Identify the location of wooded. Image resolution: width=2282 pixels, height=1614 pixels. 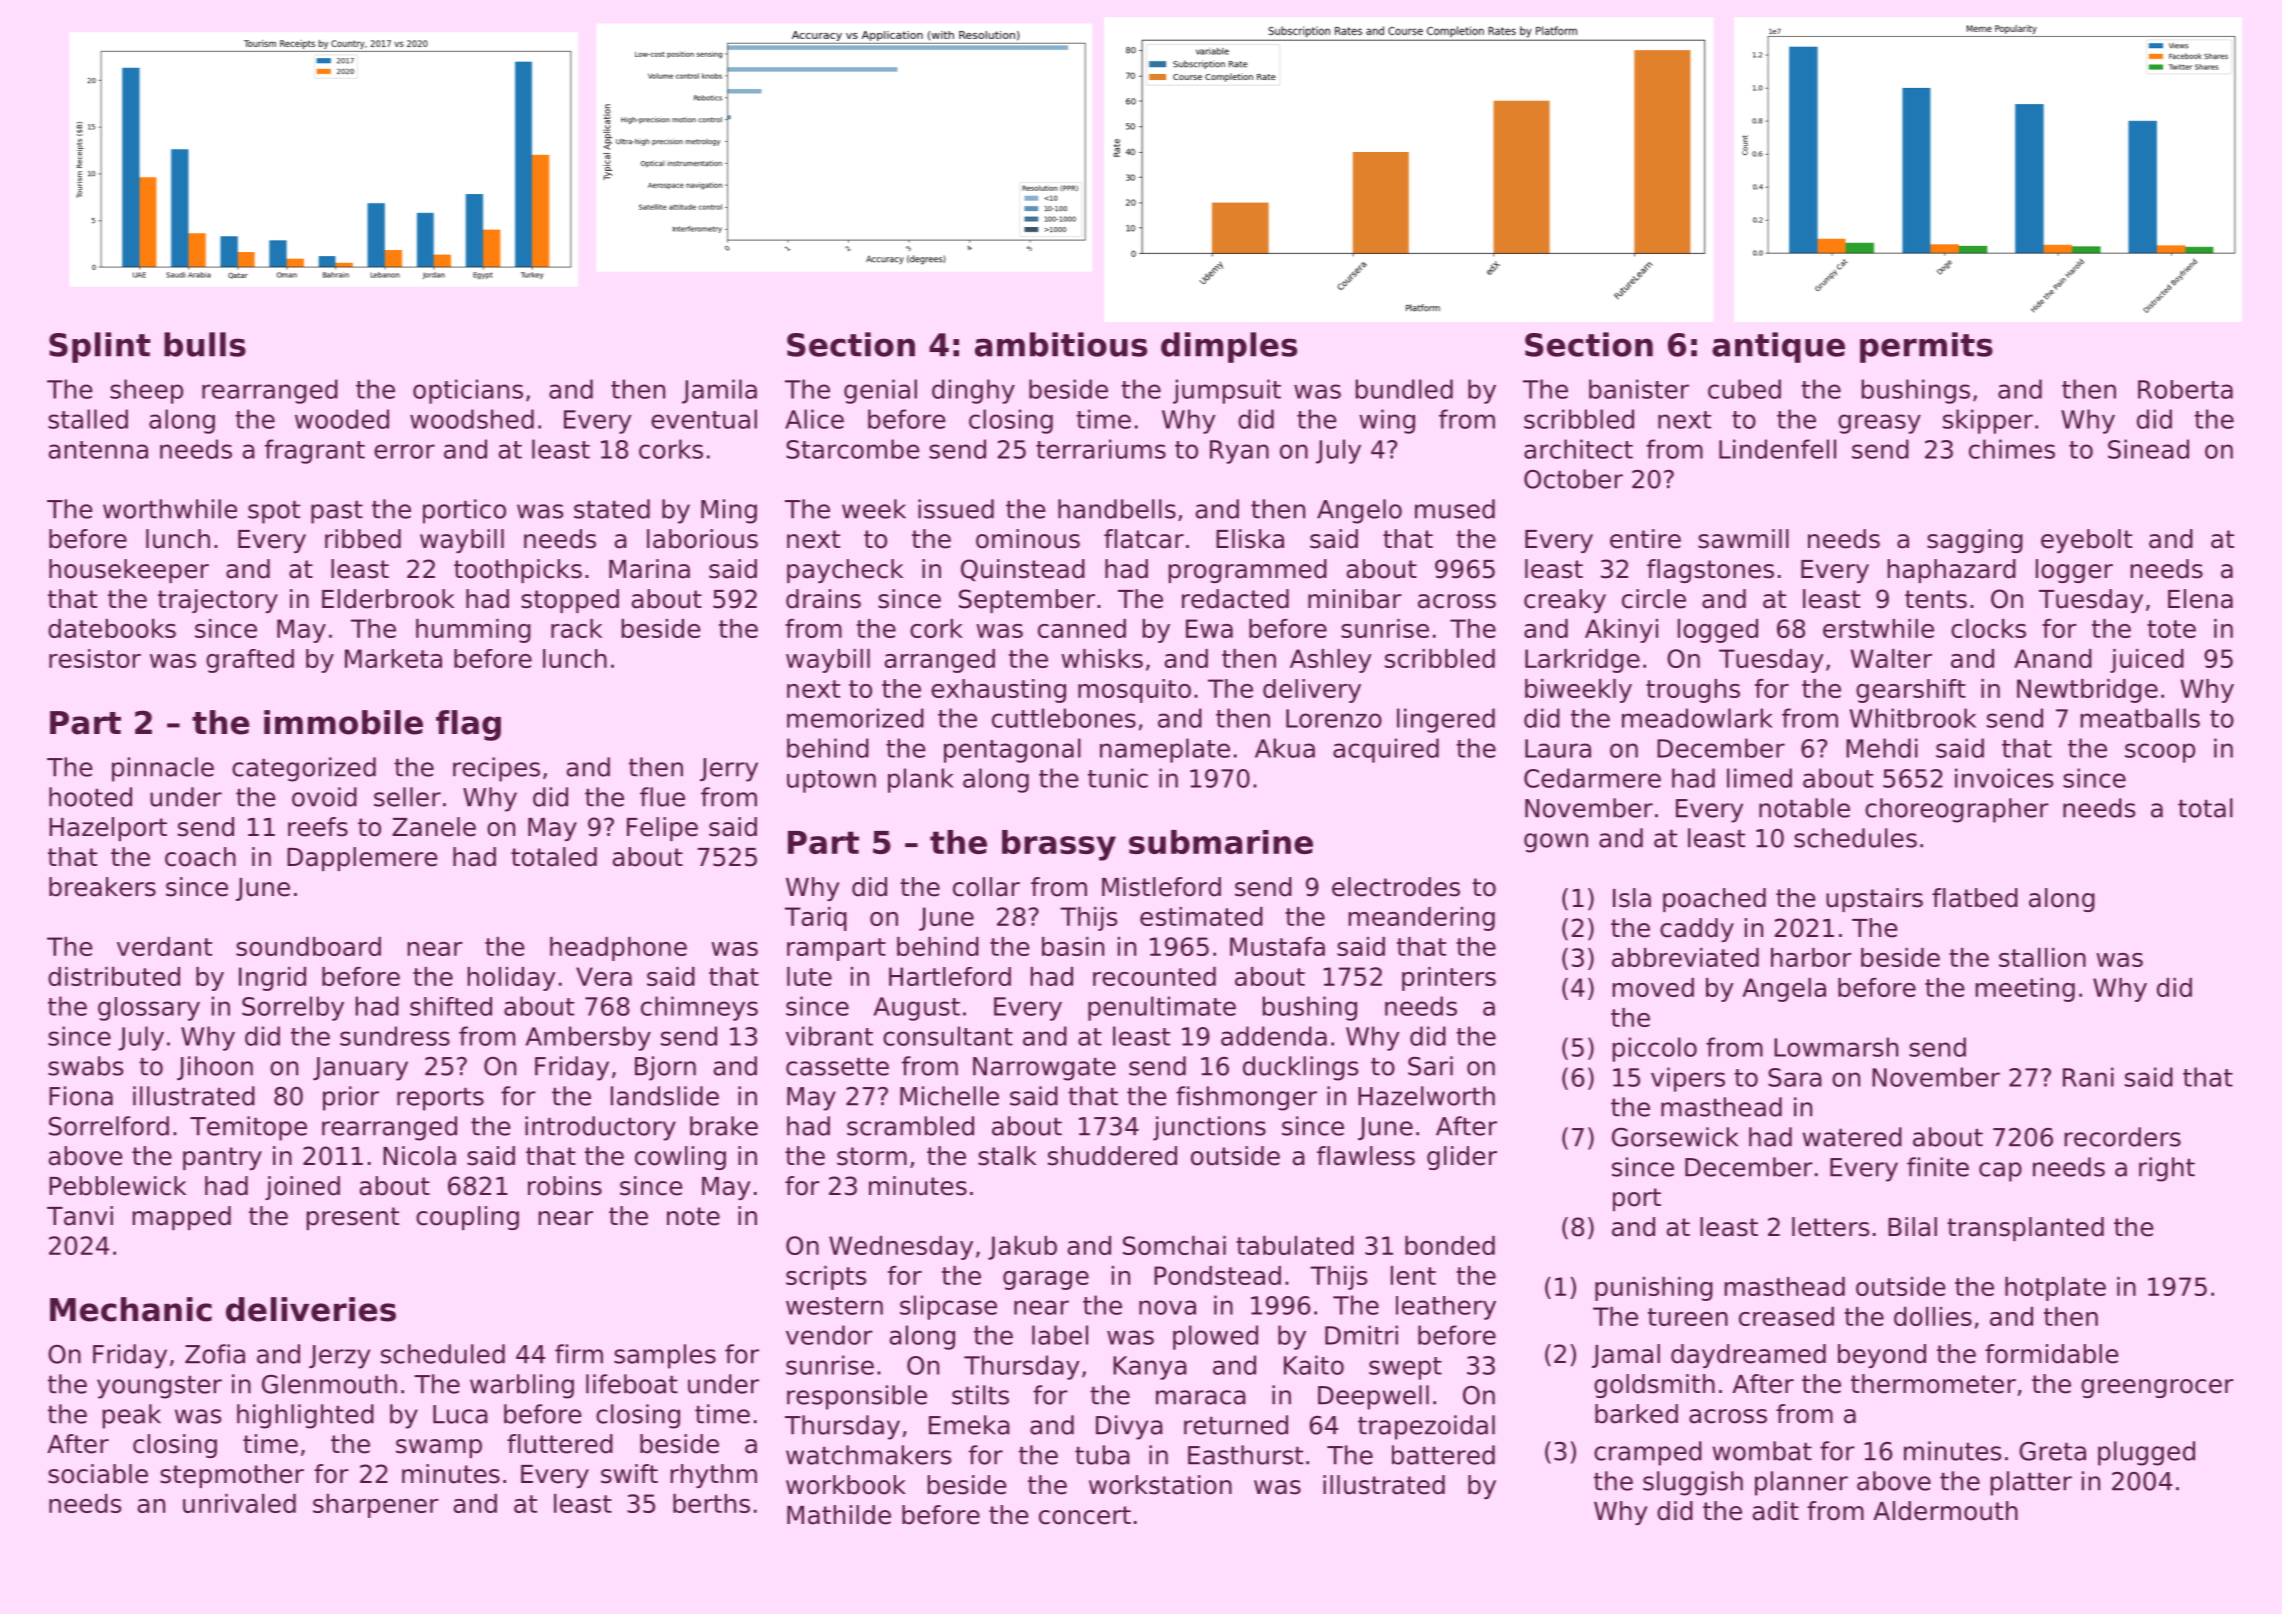
(342, 419).
